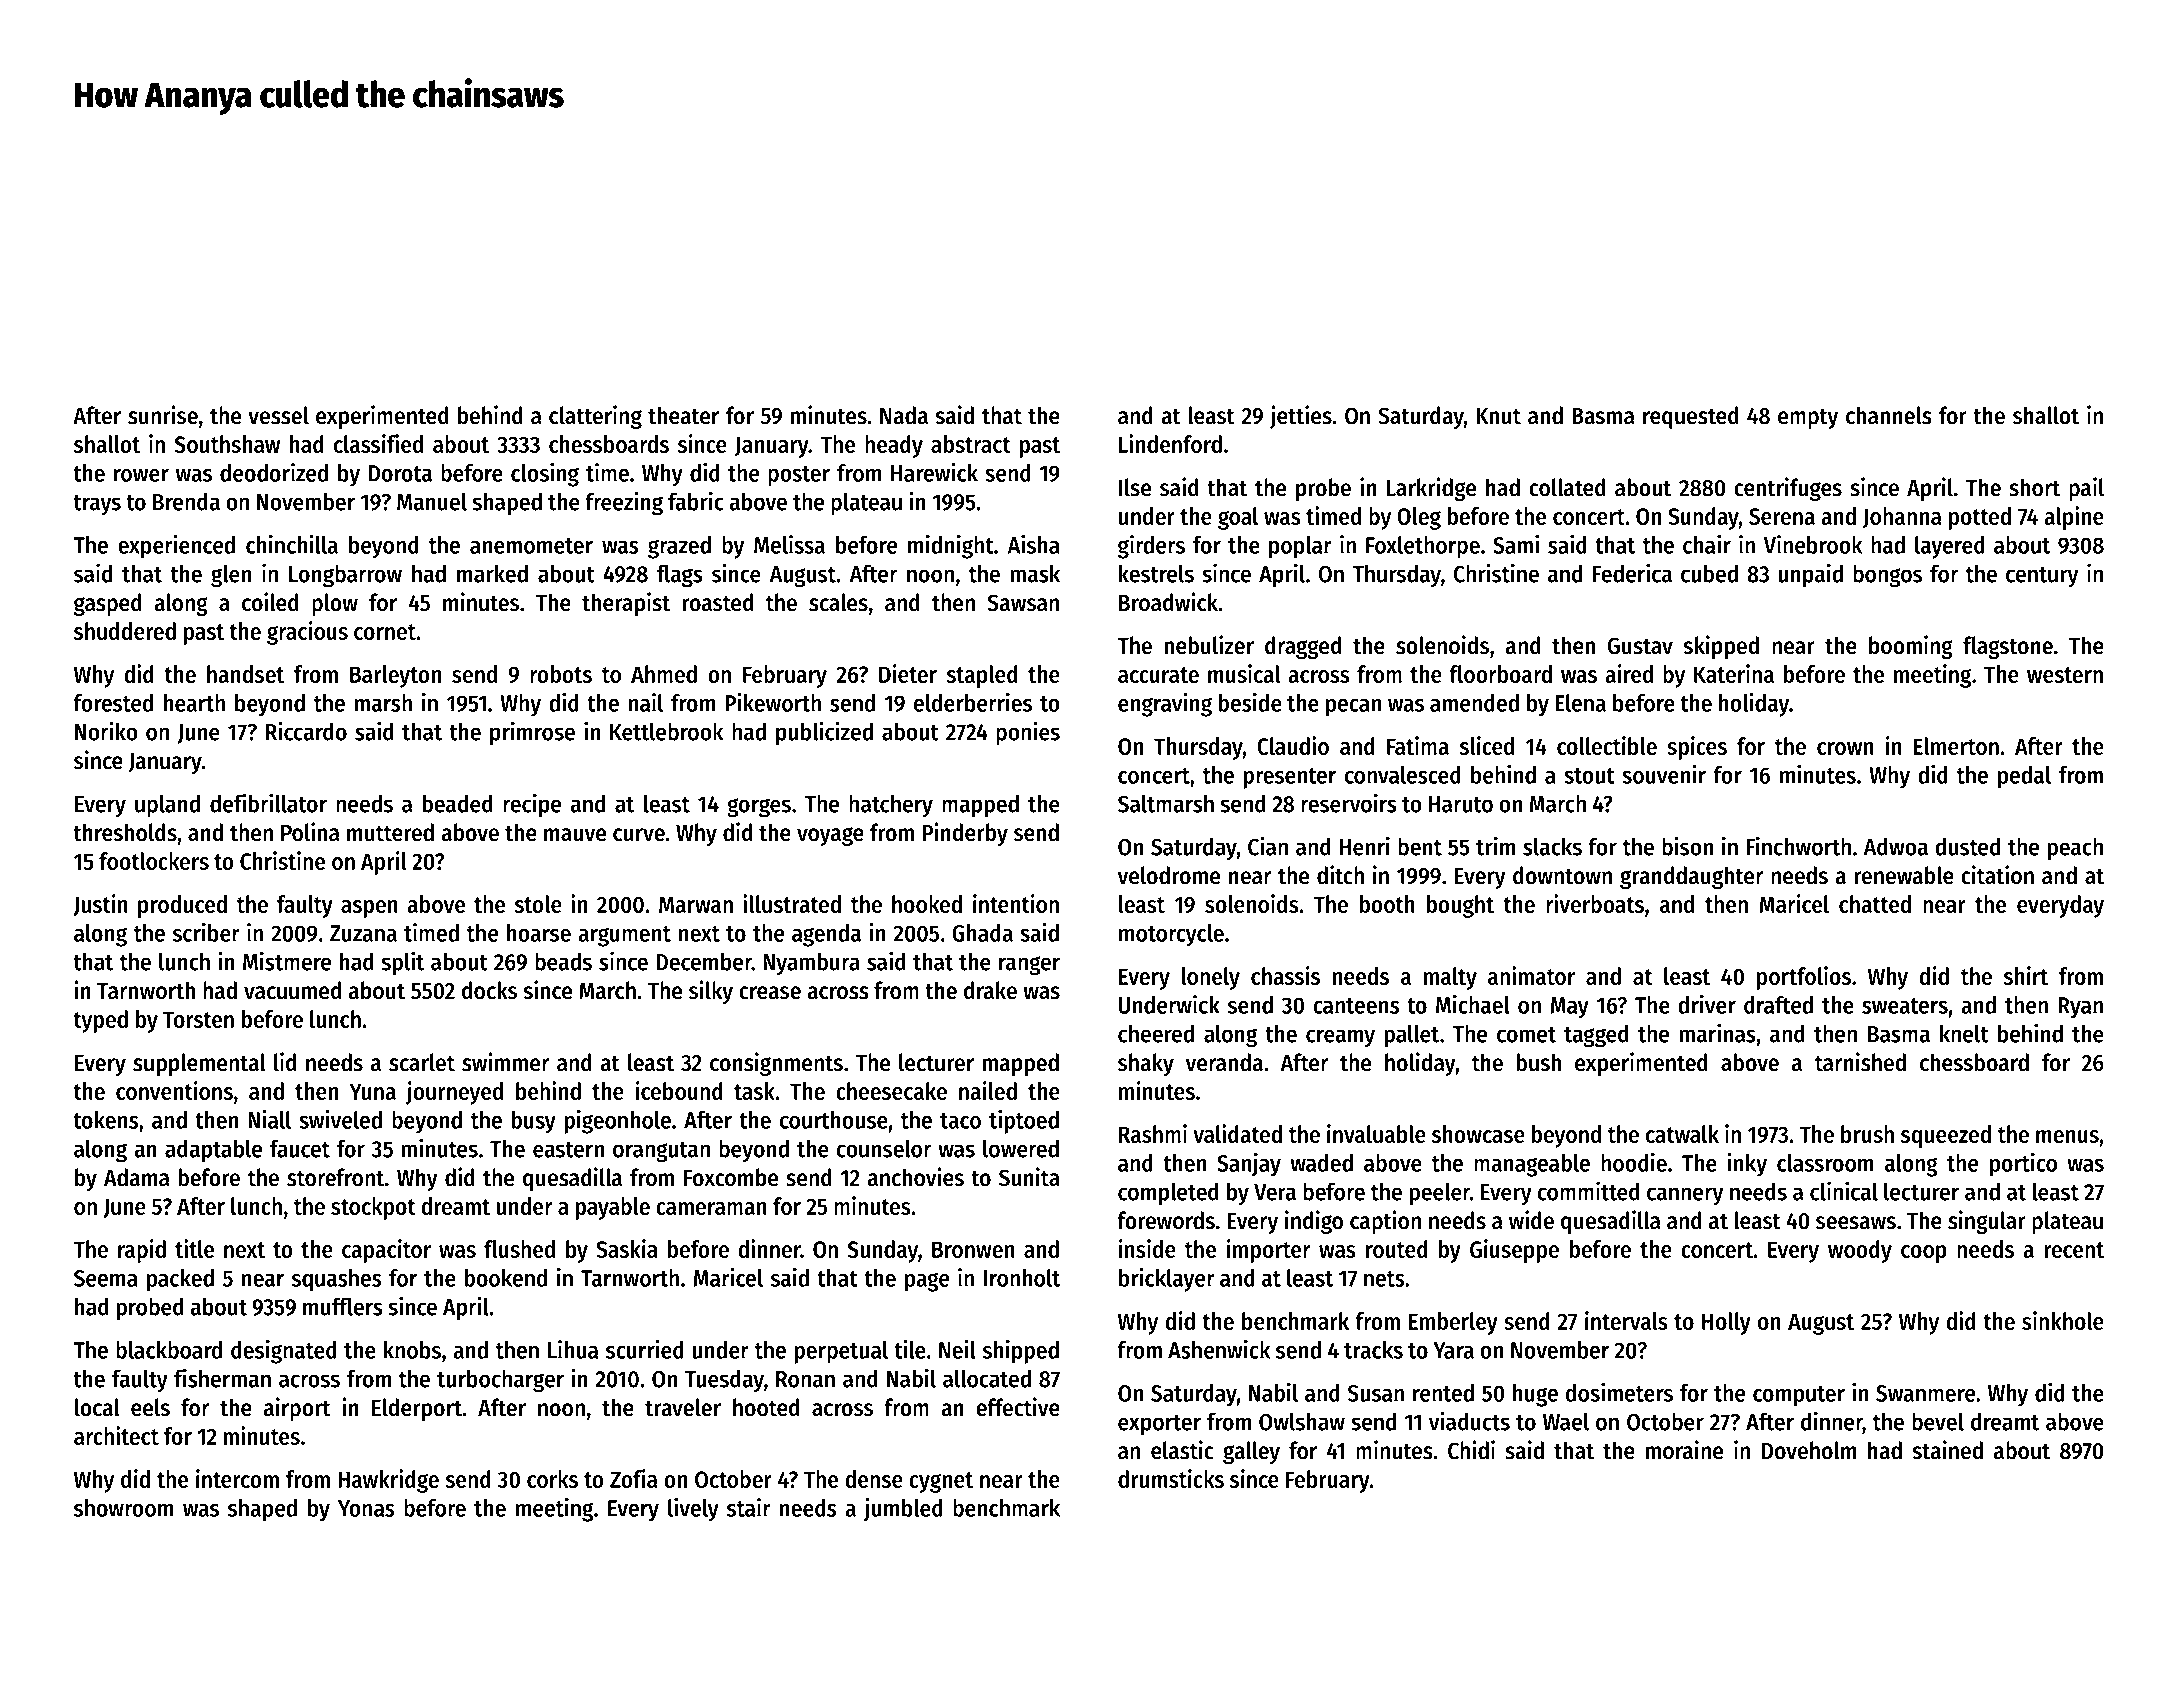 The image size is (2178, 1683). I want to click on stout, so click(1589, 776).
